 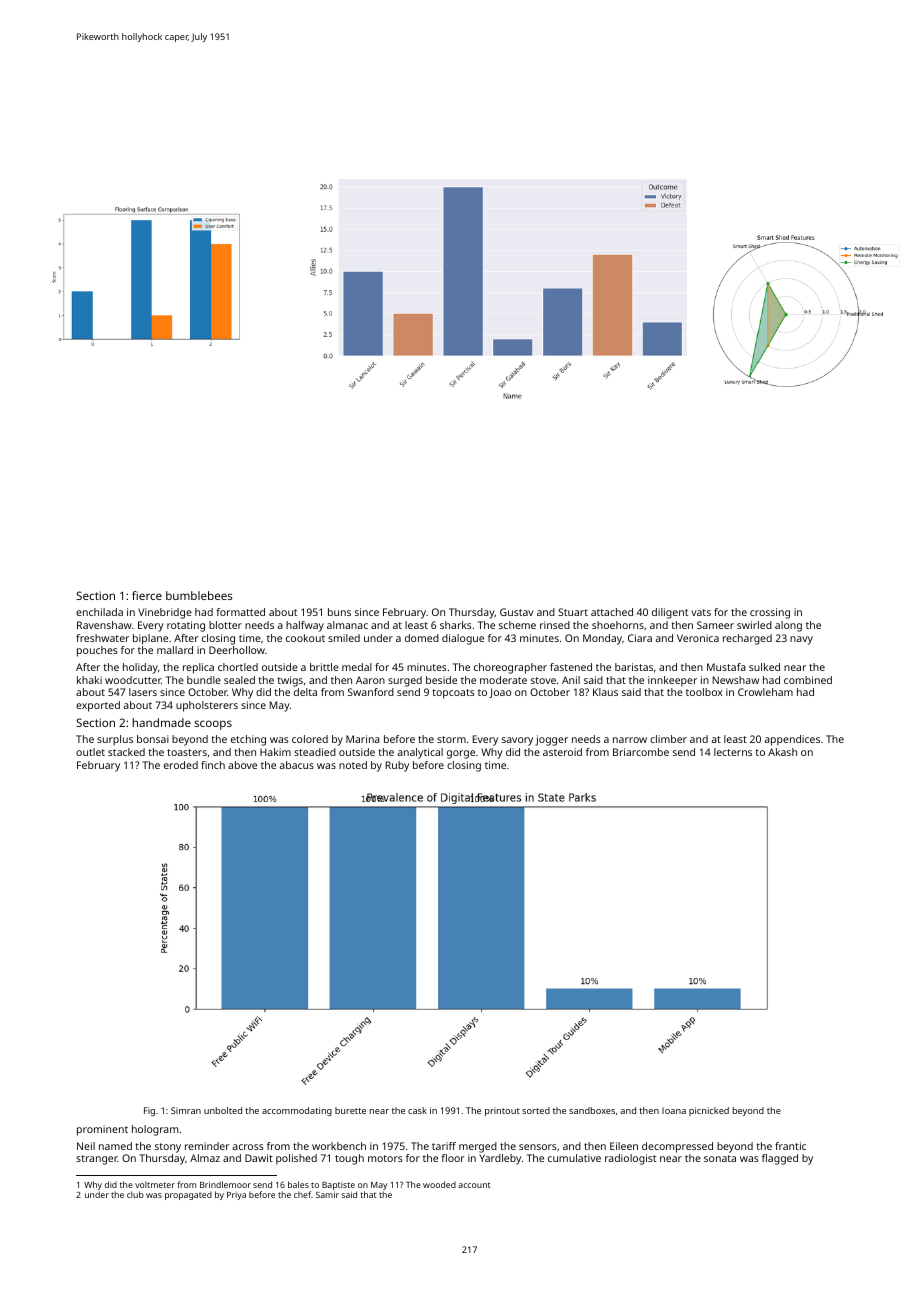 I want to click on picnicked, so click(x=709, y=1111).
